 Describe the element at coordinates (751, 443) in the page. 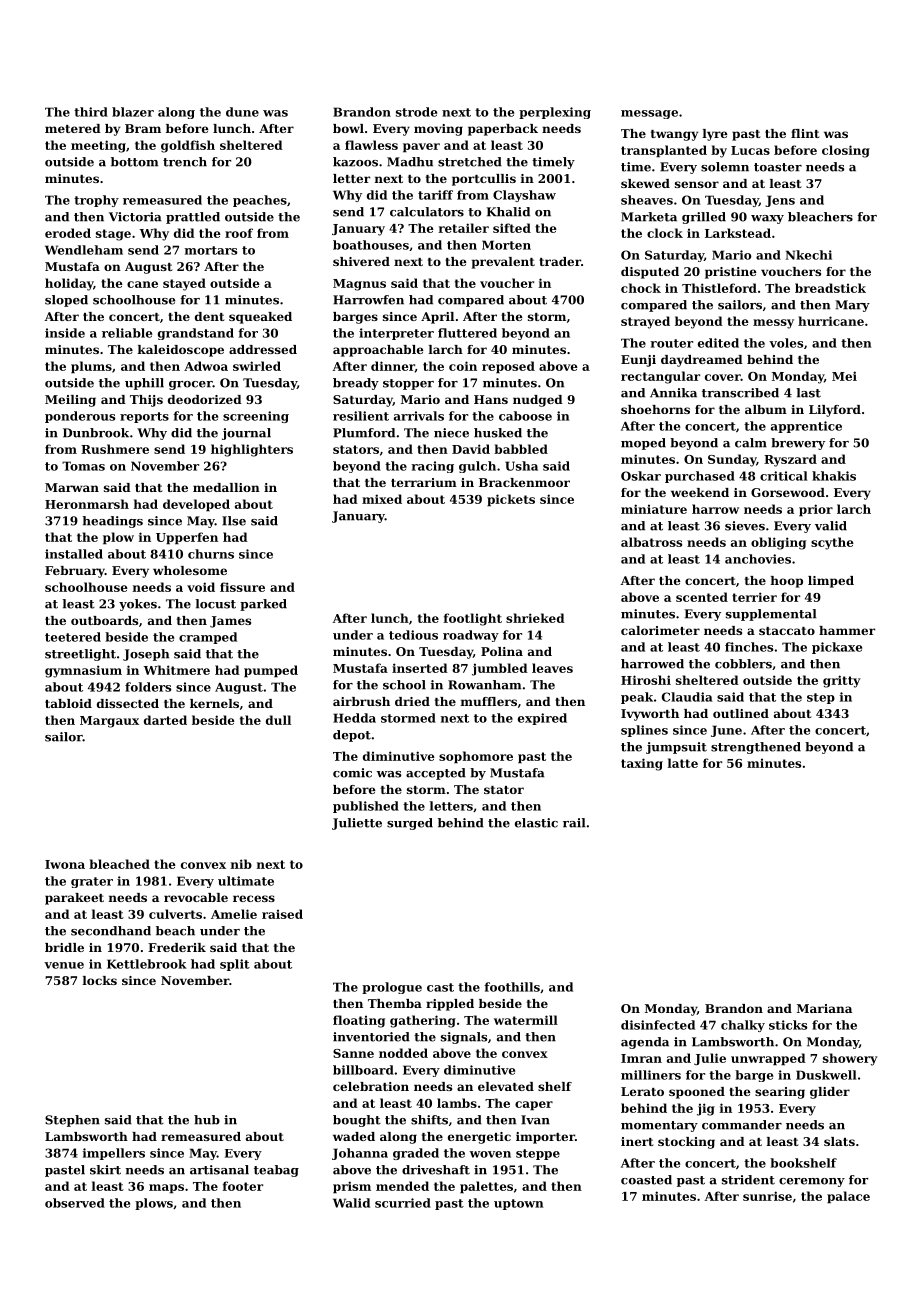

I see `calm` at that location.
